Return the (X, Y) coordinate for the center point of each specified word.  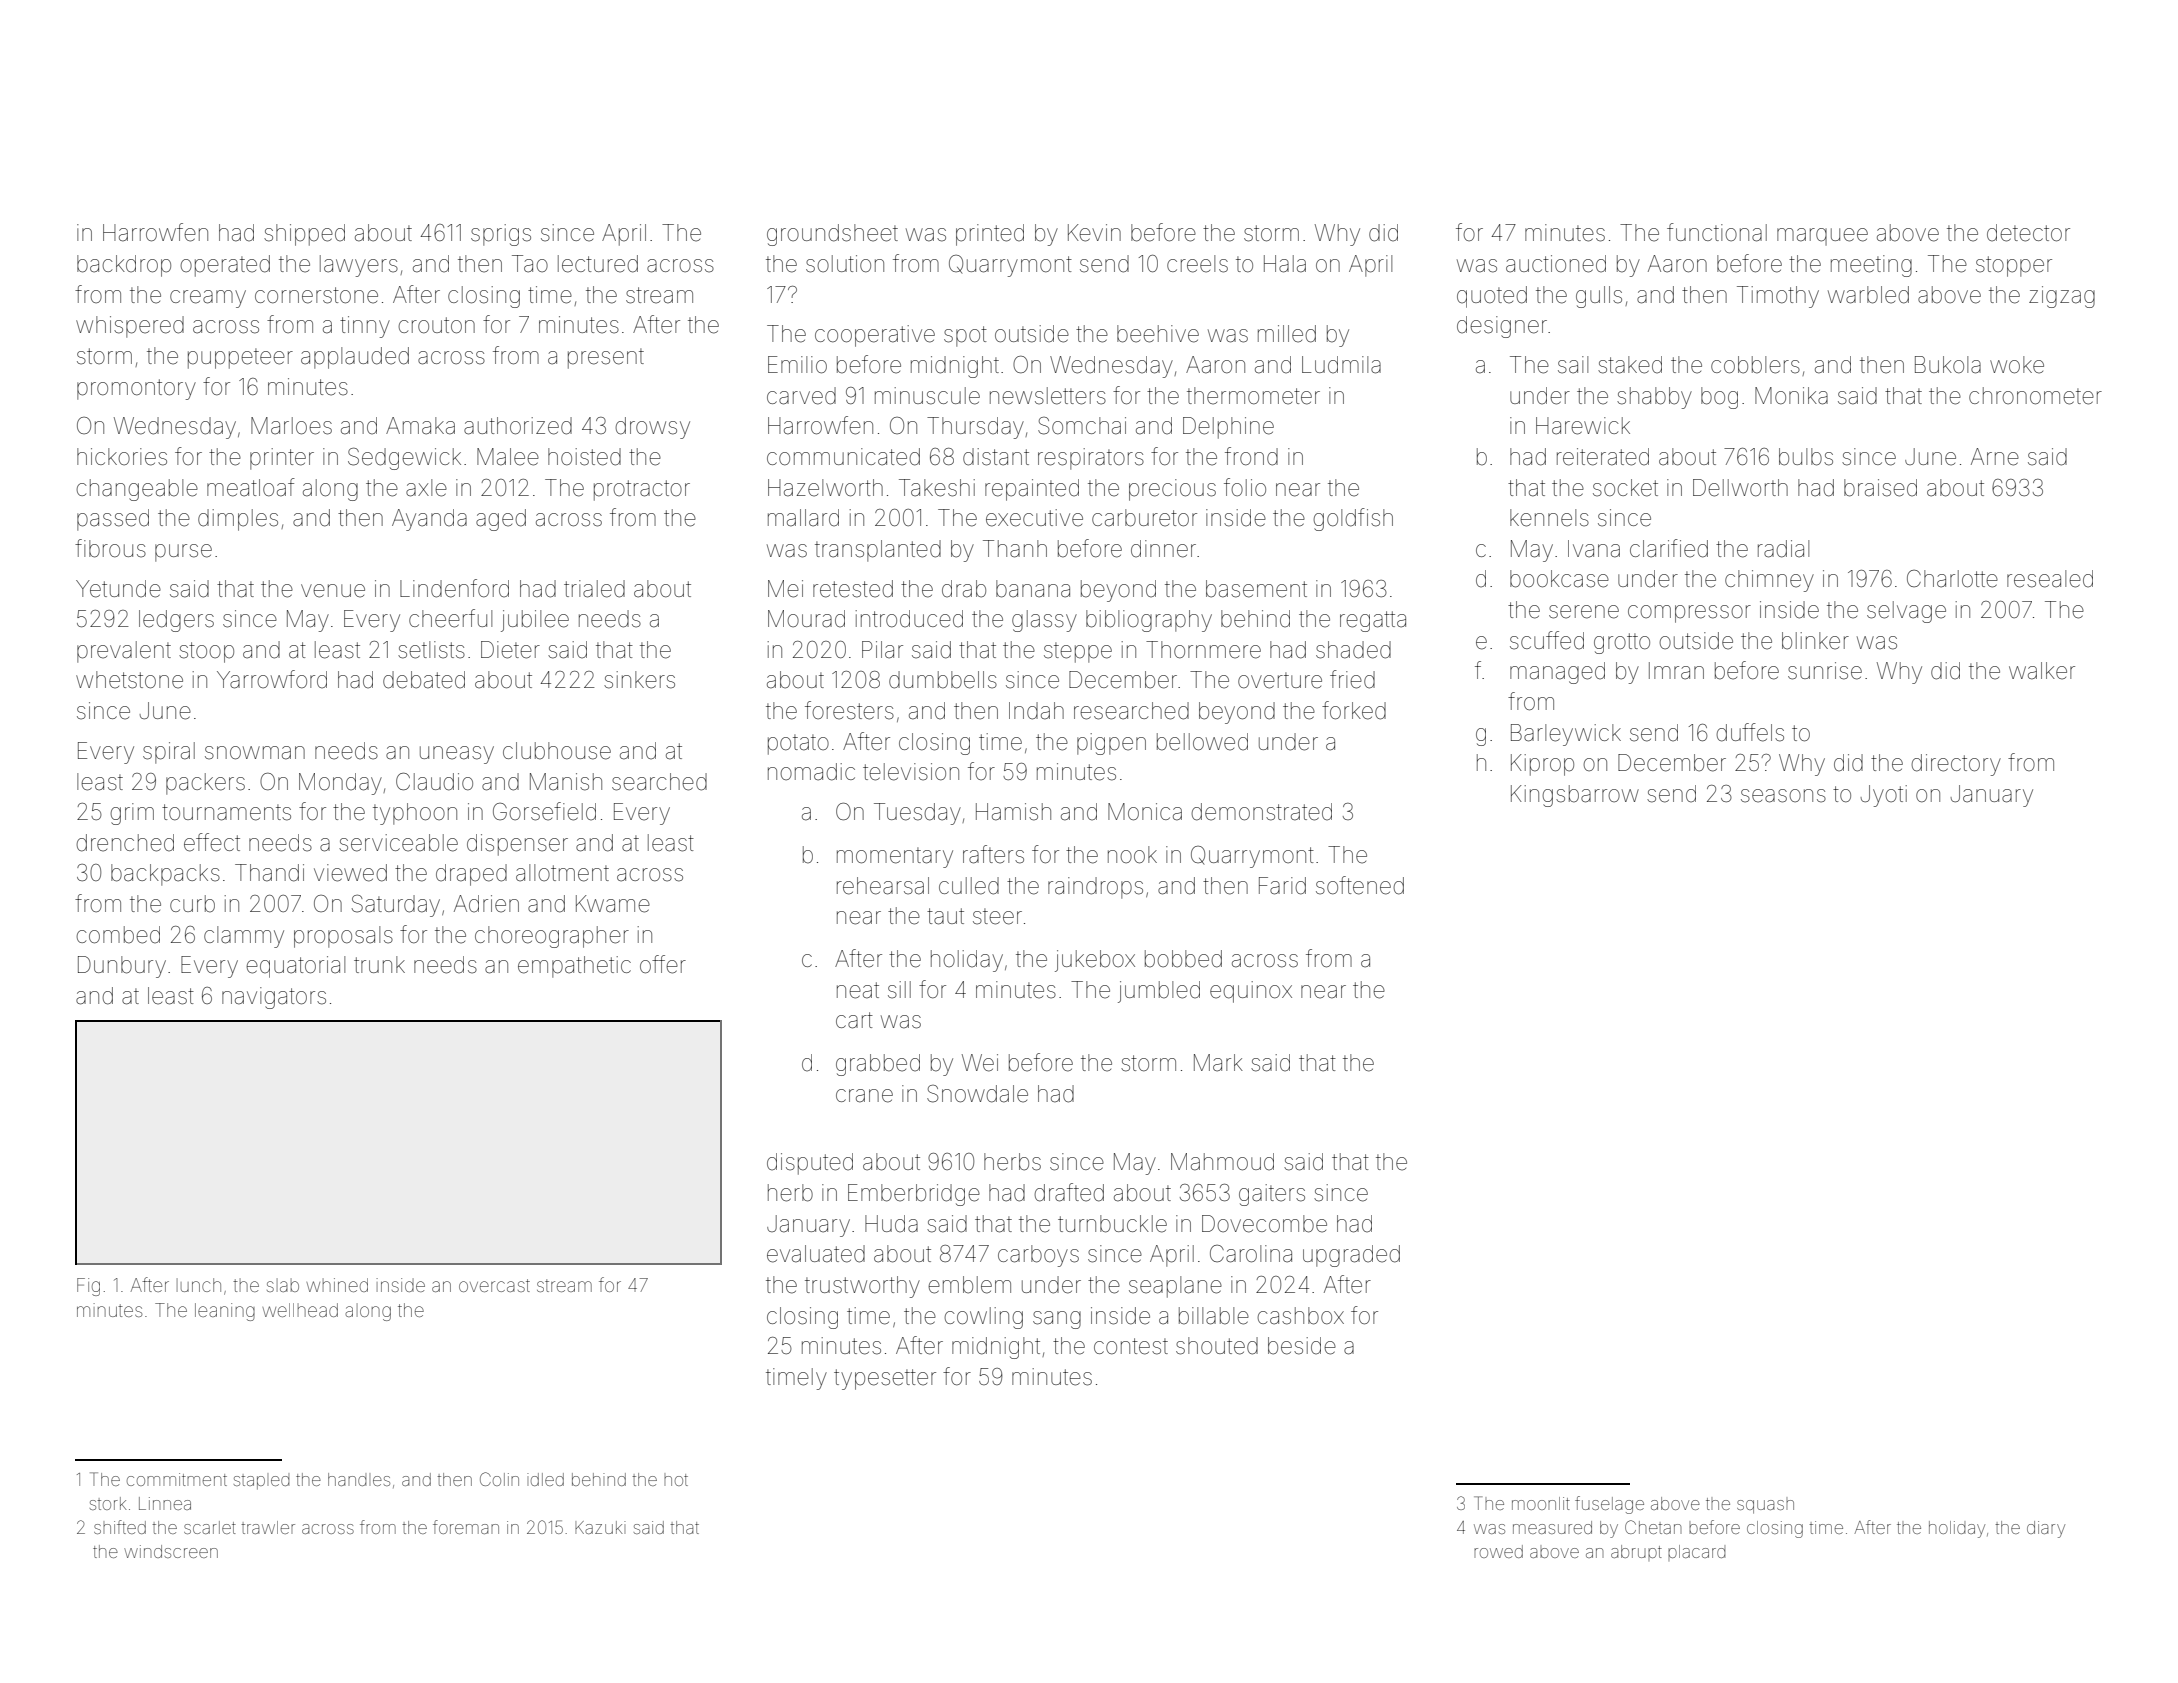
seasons (1783, 796)
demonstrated (1261, 812)
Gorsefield (544, 811)
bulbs (1806, 457)
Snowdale (977, 1094)
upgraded (1351, 1256)
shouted (1217, 1346)
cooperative (875, 336)
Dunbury (122, 967)
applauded (355, 358)
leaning (225, 1312)
